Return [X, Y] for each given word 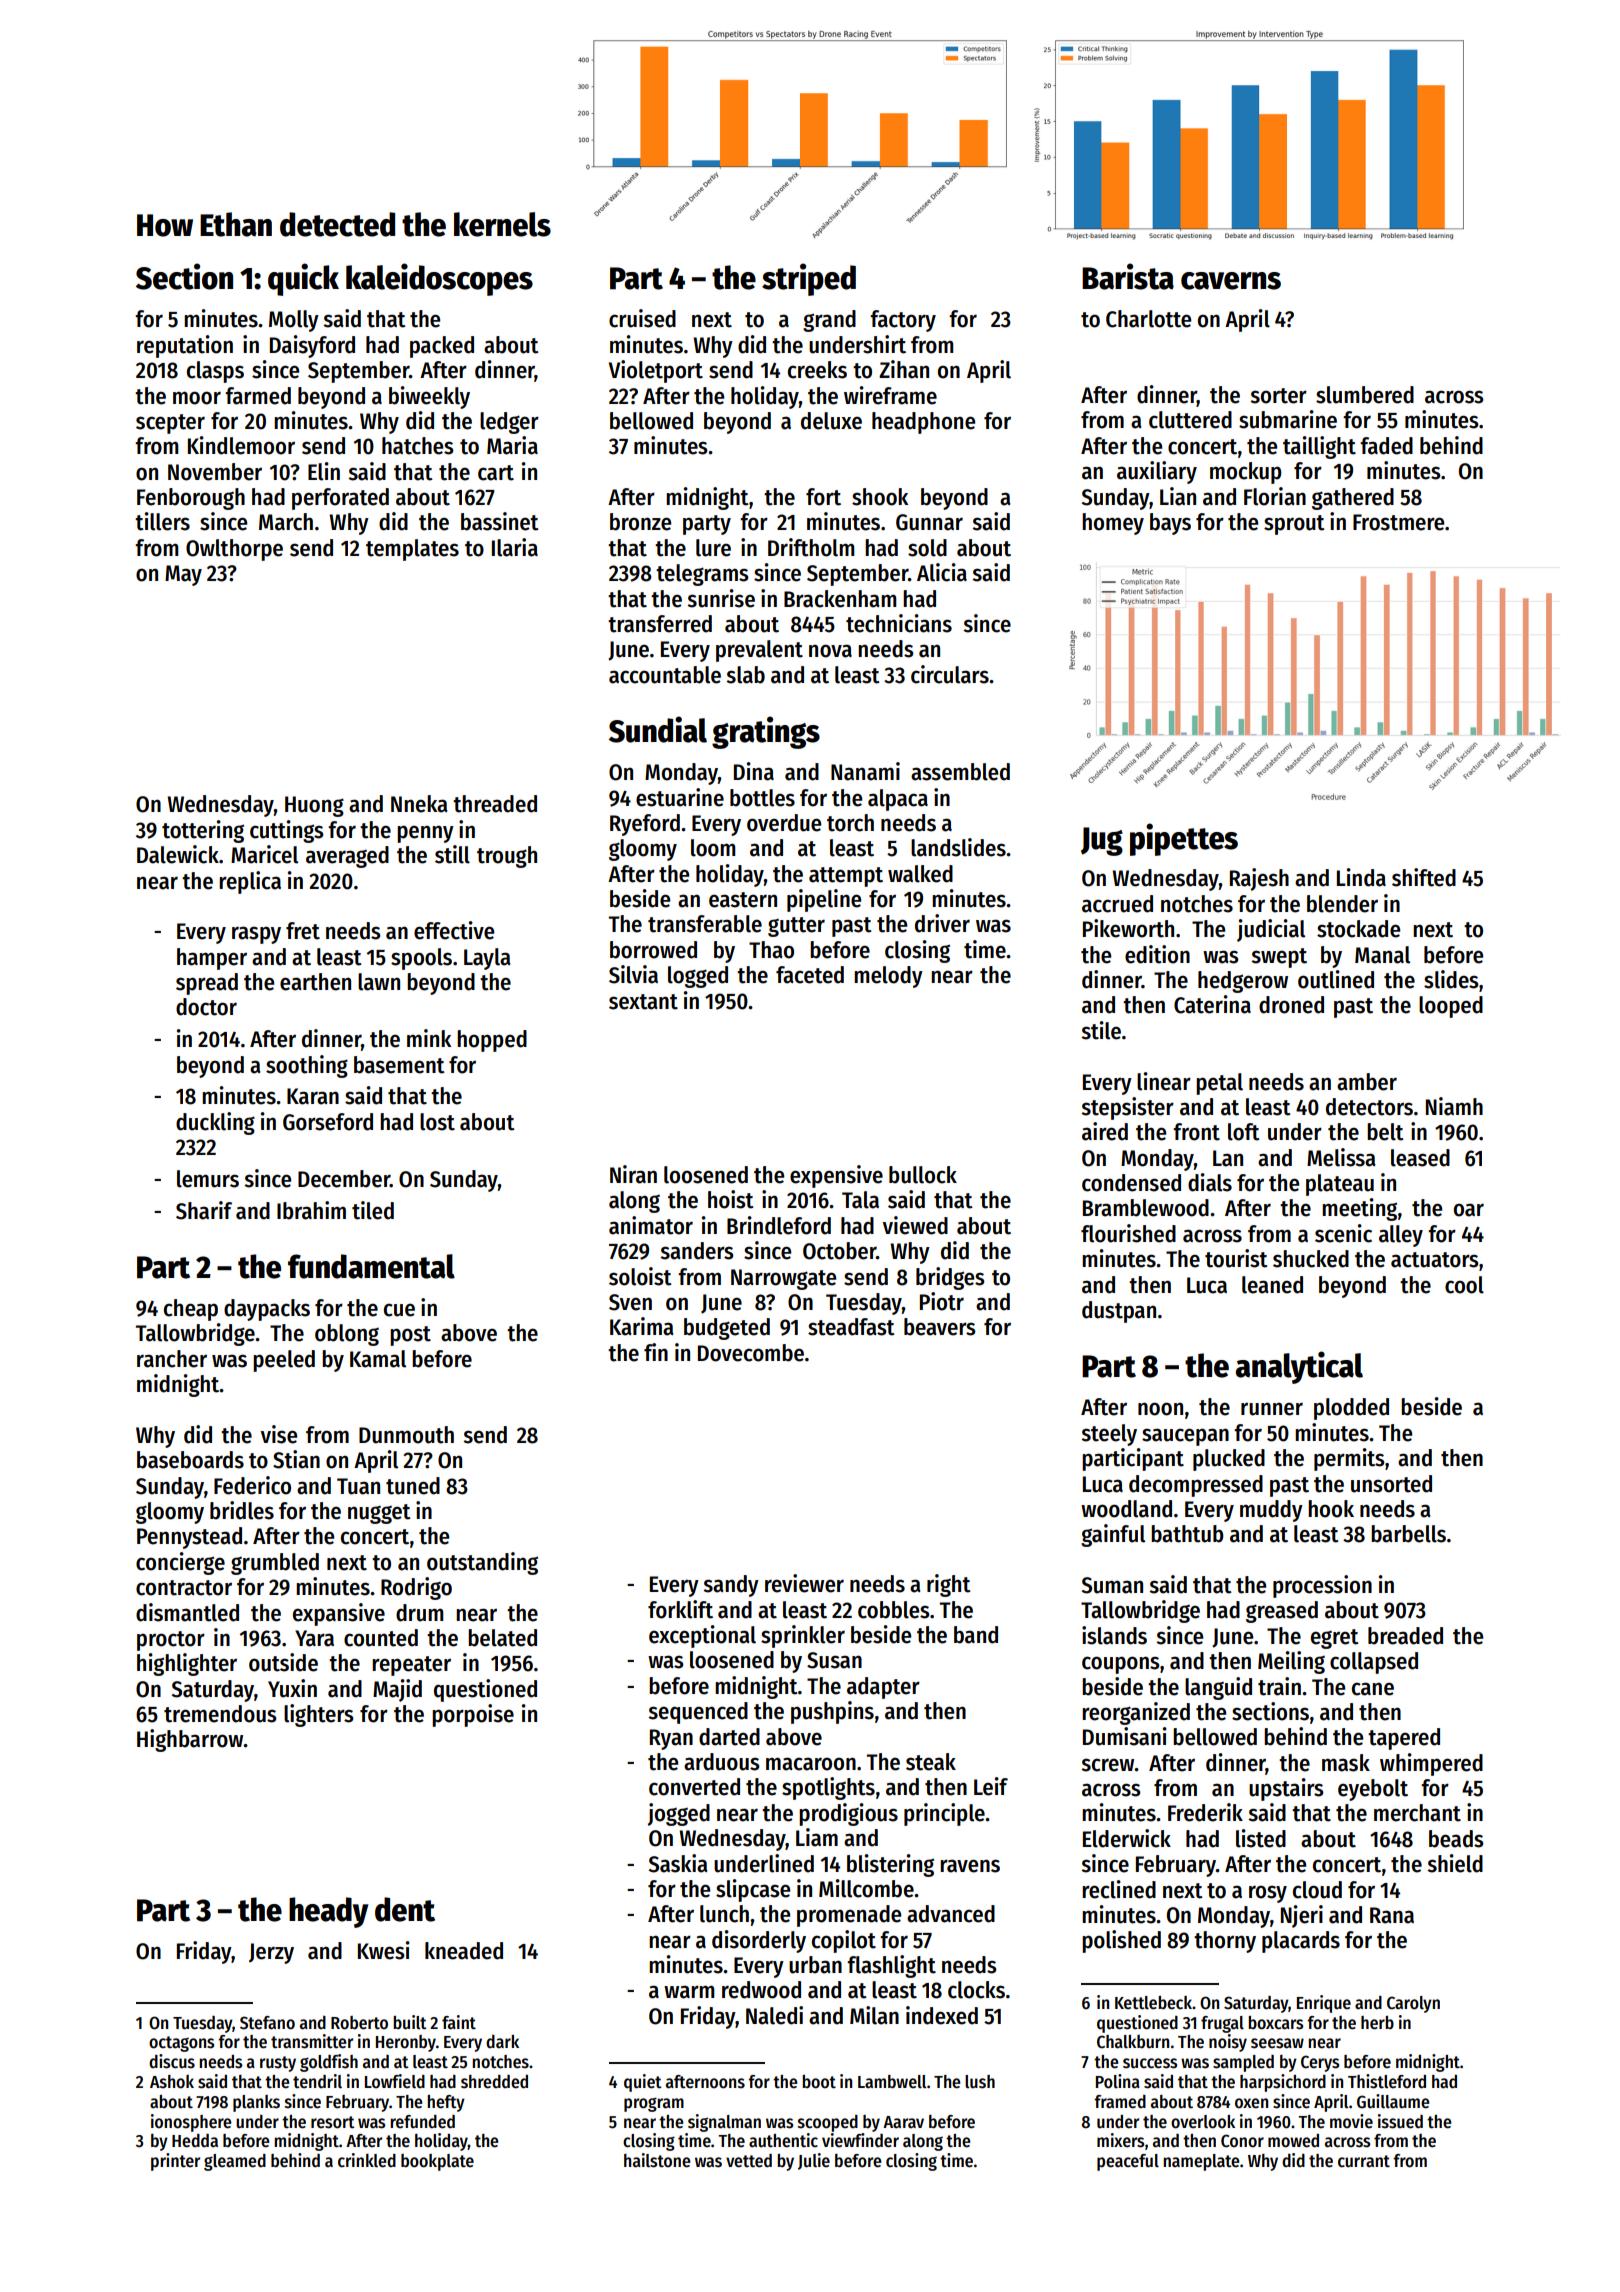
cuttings [287, 831]
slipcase [753, 1890]
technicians [899, 623]
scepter [170, 424]
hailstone [657, 2160]
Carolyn [1413, 2004]
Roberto [359, 2023]
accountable [665, 675]
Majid [397, 1690]
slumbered [1365, 395]
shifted [1424, 877]
